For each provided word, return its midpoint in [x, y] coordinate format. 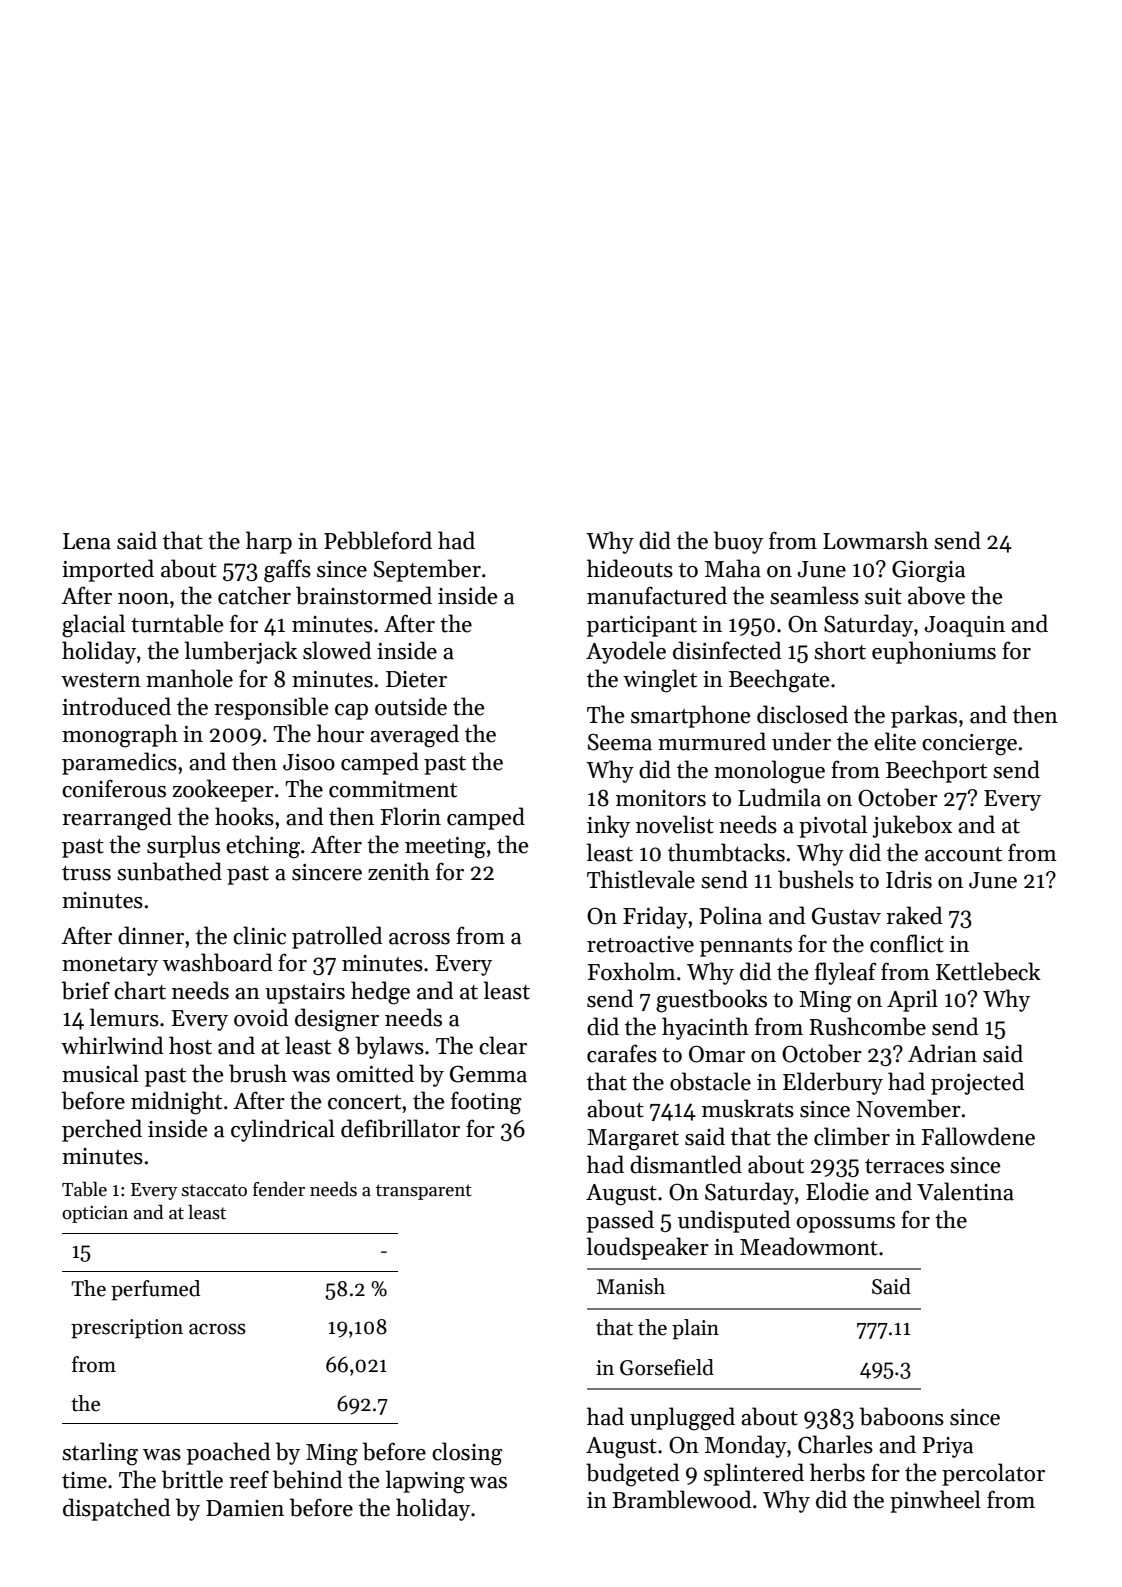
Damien [245, 1508]
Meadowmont [809, 1246]
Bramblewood [681, 1499]
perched [102, 1130]
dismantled [686, 1164]
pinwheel [935, 1501]
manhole [189, 678]
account [963, 854]
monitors [661, 798]
